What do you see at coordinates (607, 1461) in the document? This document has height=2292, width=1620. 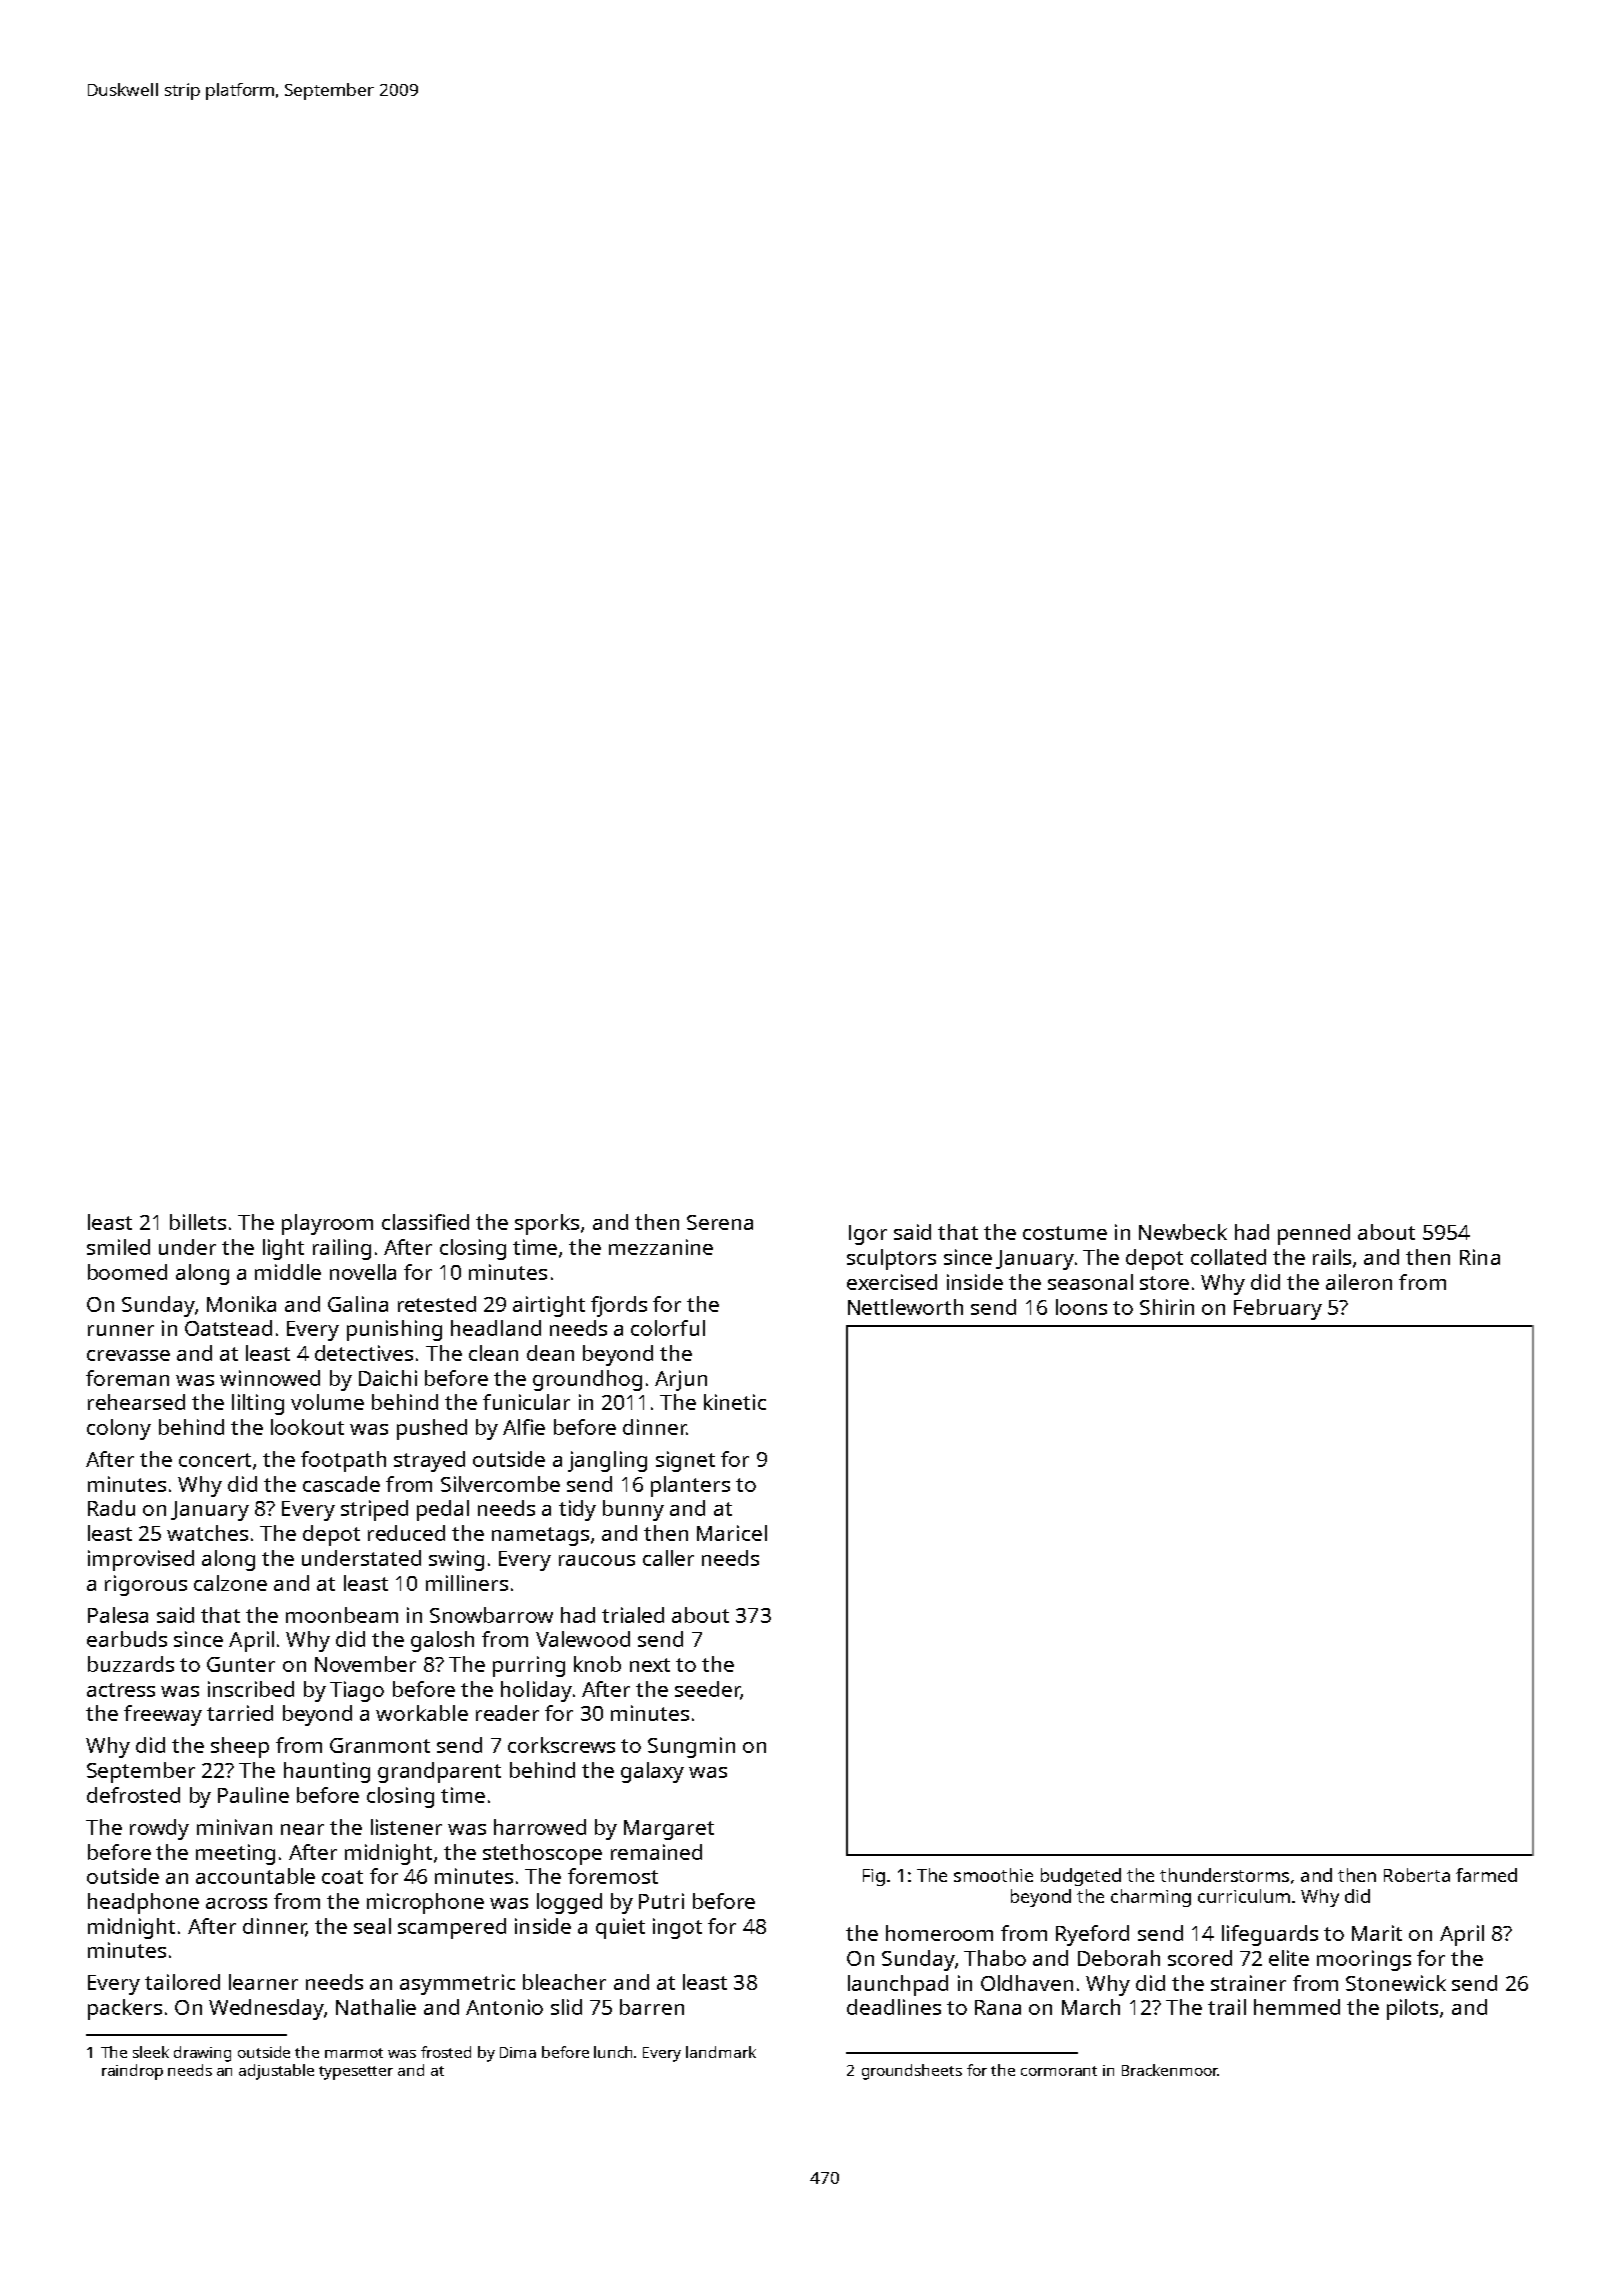 I see `jangling` at bounding box center [607, 1461].
